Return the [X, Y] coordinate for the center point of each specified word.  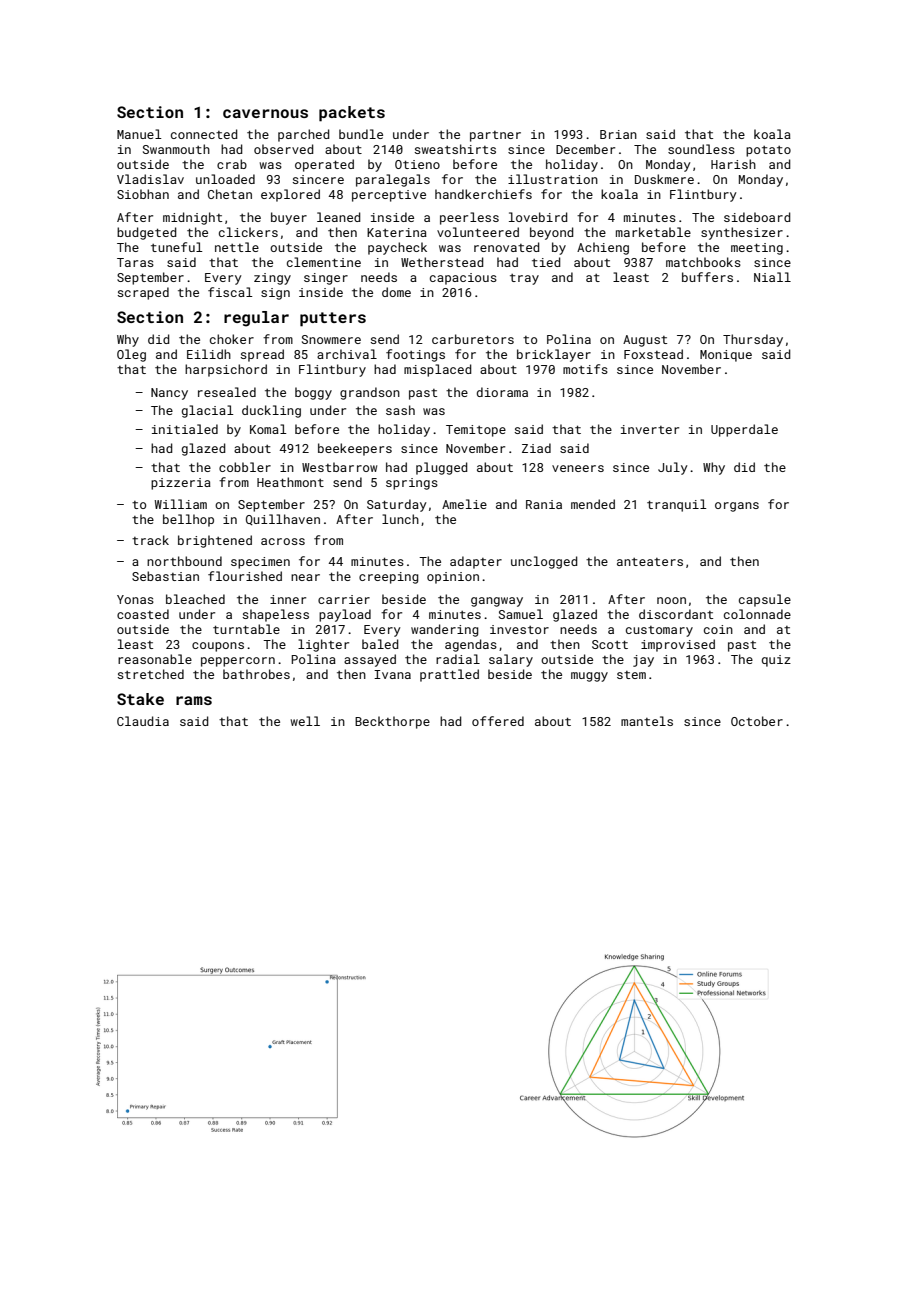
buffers [707, 277]
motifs [585, 369]
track [150, 540]
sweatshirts [455, 149]
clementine [324, 262]
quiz [776, 661]
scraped [143, 293]
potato [768, 151]
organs [737, 507]
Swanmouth [176, 149]
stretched [151, 674]
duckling [271, 411]
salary [511, 660]
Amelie [464, 504]
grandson [370, 393]
